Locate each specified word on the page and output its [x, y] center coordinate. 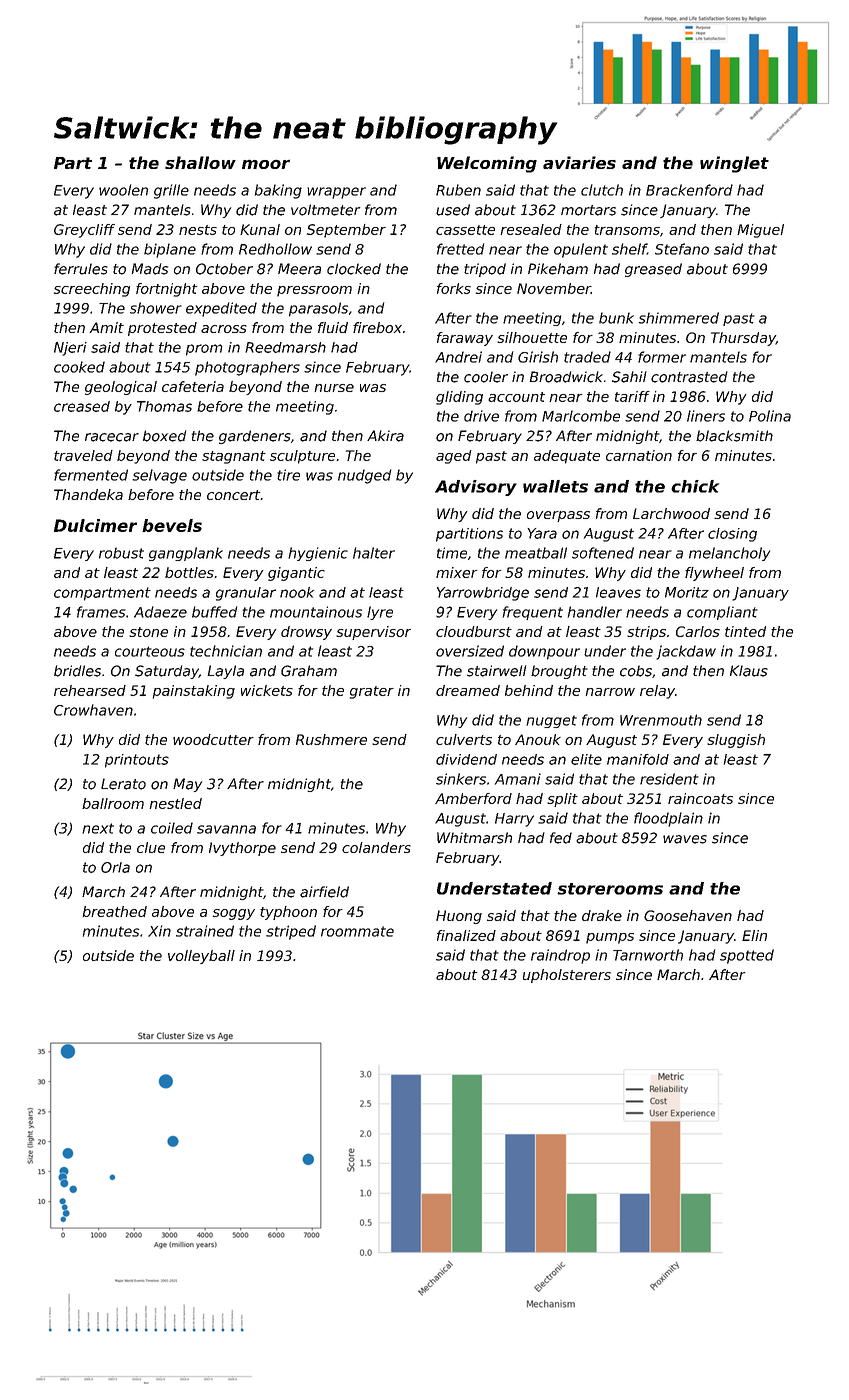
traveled [83, 455]
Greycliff [84, 231]
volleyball [201, 957]
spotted [747, 956]
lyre [380, 613]
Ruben [458, 190]
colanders [376, 847]
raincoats [700, 798]
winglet [734, 164]
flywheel [714, 574]
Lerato [123, 784]
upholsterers [567, 976]
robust [121, 553]
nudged [364, 476]
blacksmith [734, 436]
